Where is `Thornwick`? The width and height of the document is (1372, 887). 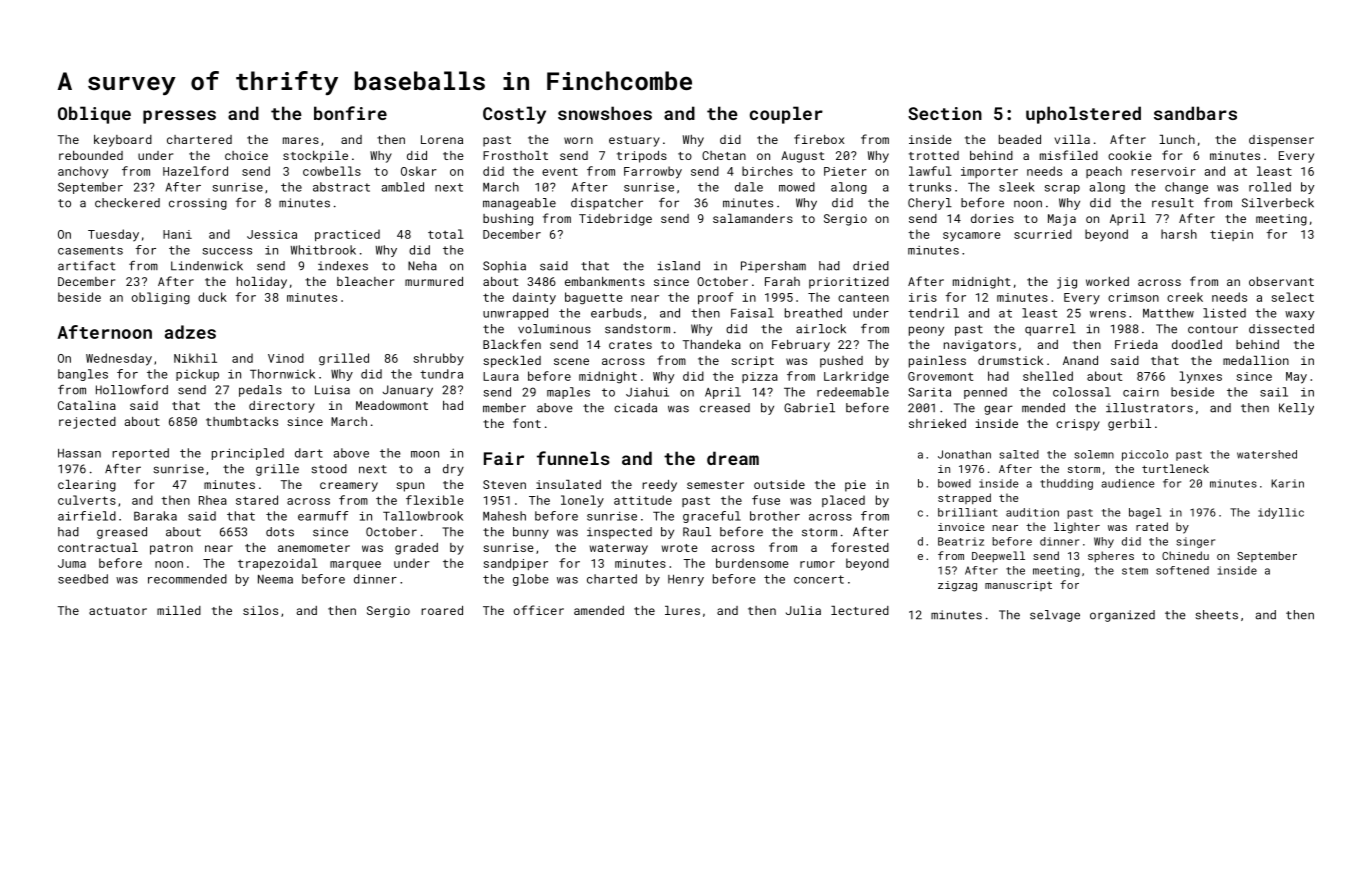 Thornwick is located at coordinates (282, 374).
